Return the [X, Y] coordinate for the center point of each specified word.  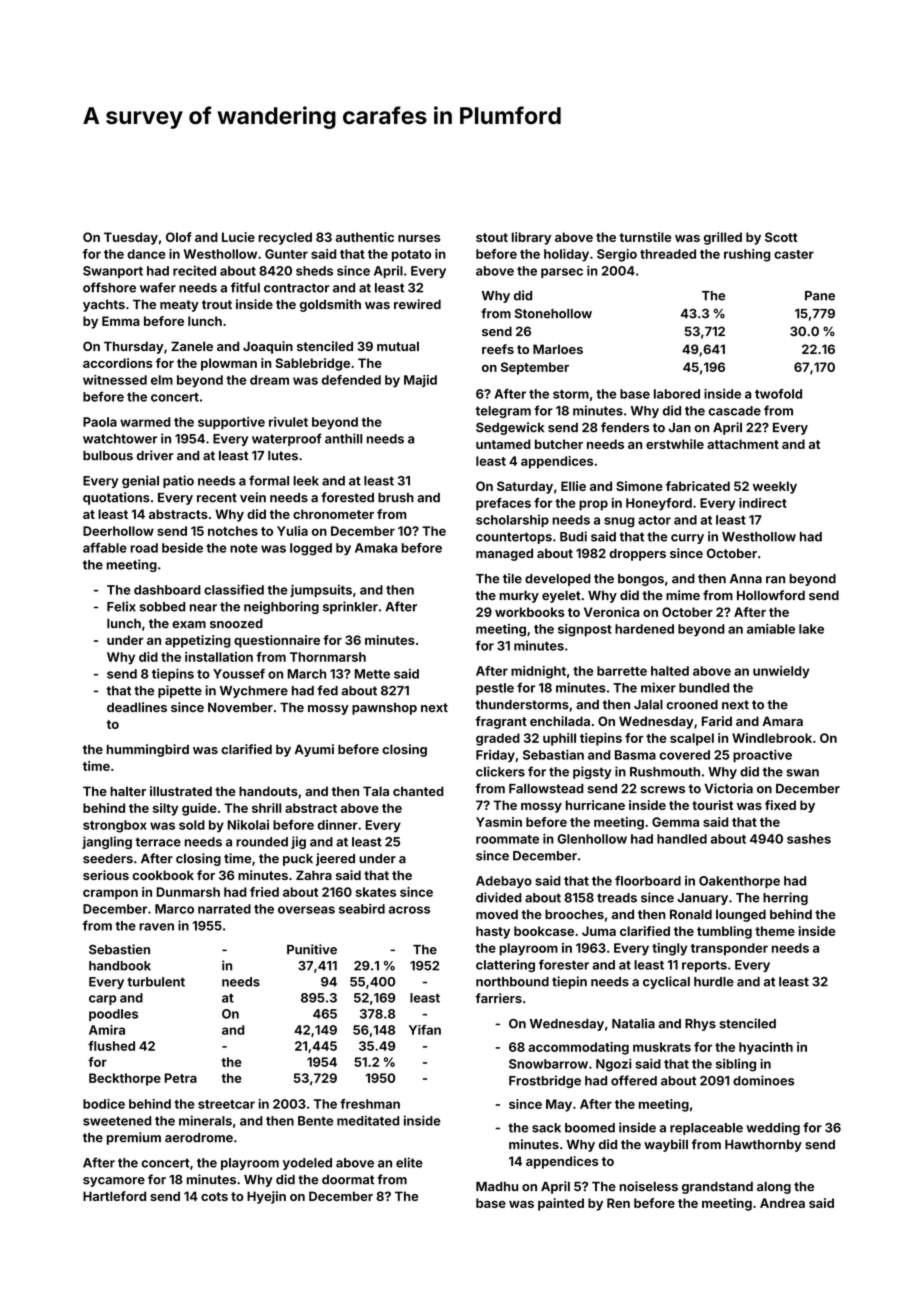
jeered [335, 859]
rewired [417, 304]
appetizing [198, 641]
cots [214, 1196]
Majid [420, 381]
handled [682, 839]
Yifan [425, 1030]
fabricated [698, 486]
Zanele [192, 346]
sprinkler [350, 607]
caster [794, 254]
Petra [181, 1078]
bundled [704, 688]
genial [140, 481]
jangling [107, 842]
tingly [669, 949]
